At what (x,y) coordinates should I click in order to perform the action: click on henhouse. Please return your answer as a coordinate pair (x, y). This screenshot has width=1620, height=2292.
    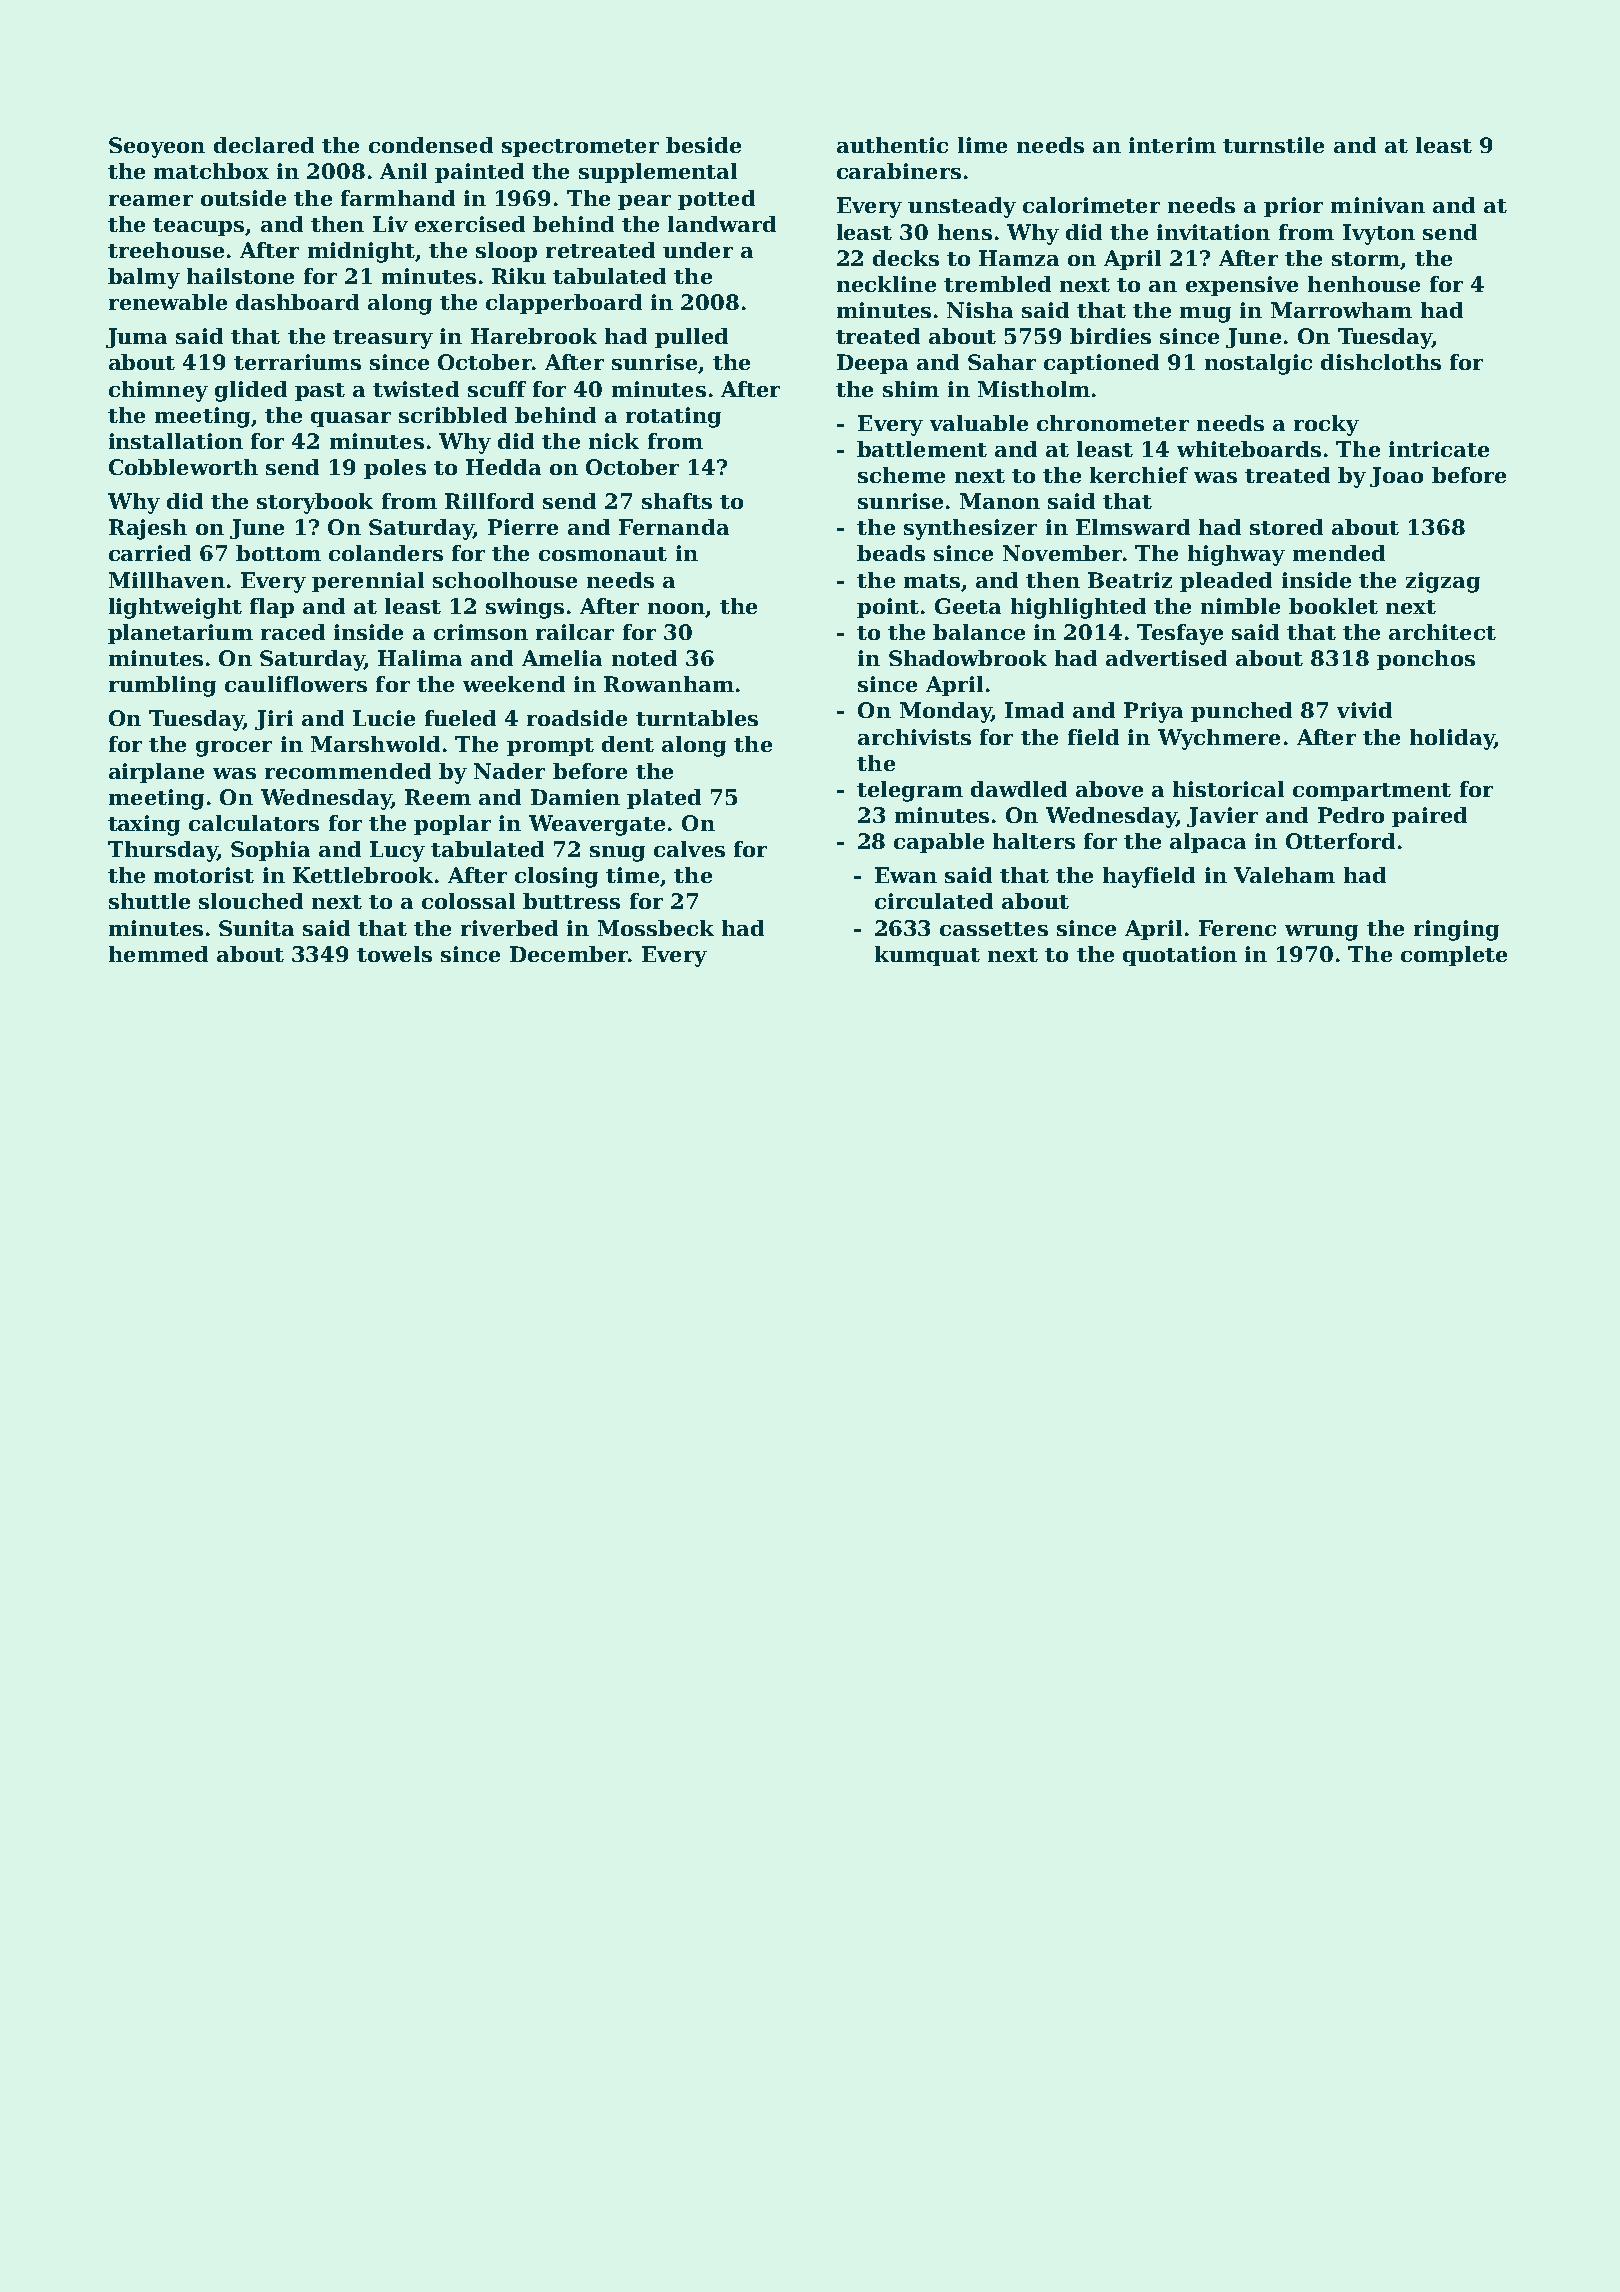
    Looking at the image, I should click on (1364, 284).
